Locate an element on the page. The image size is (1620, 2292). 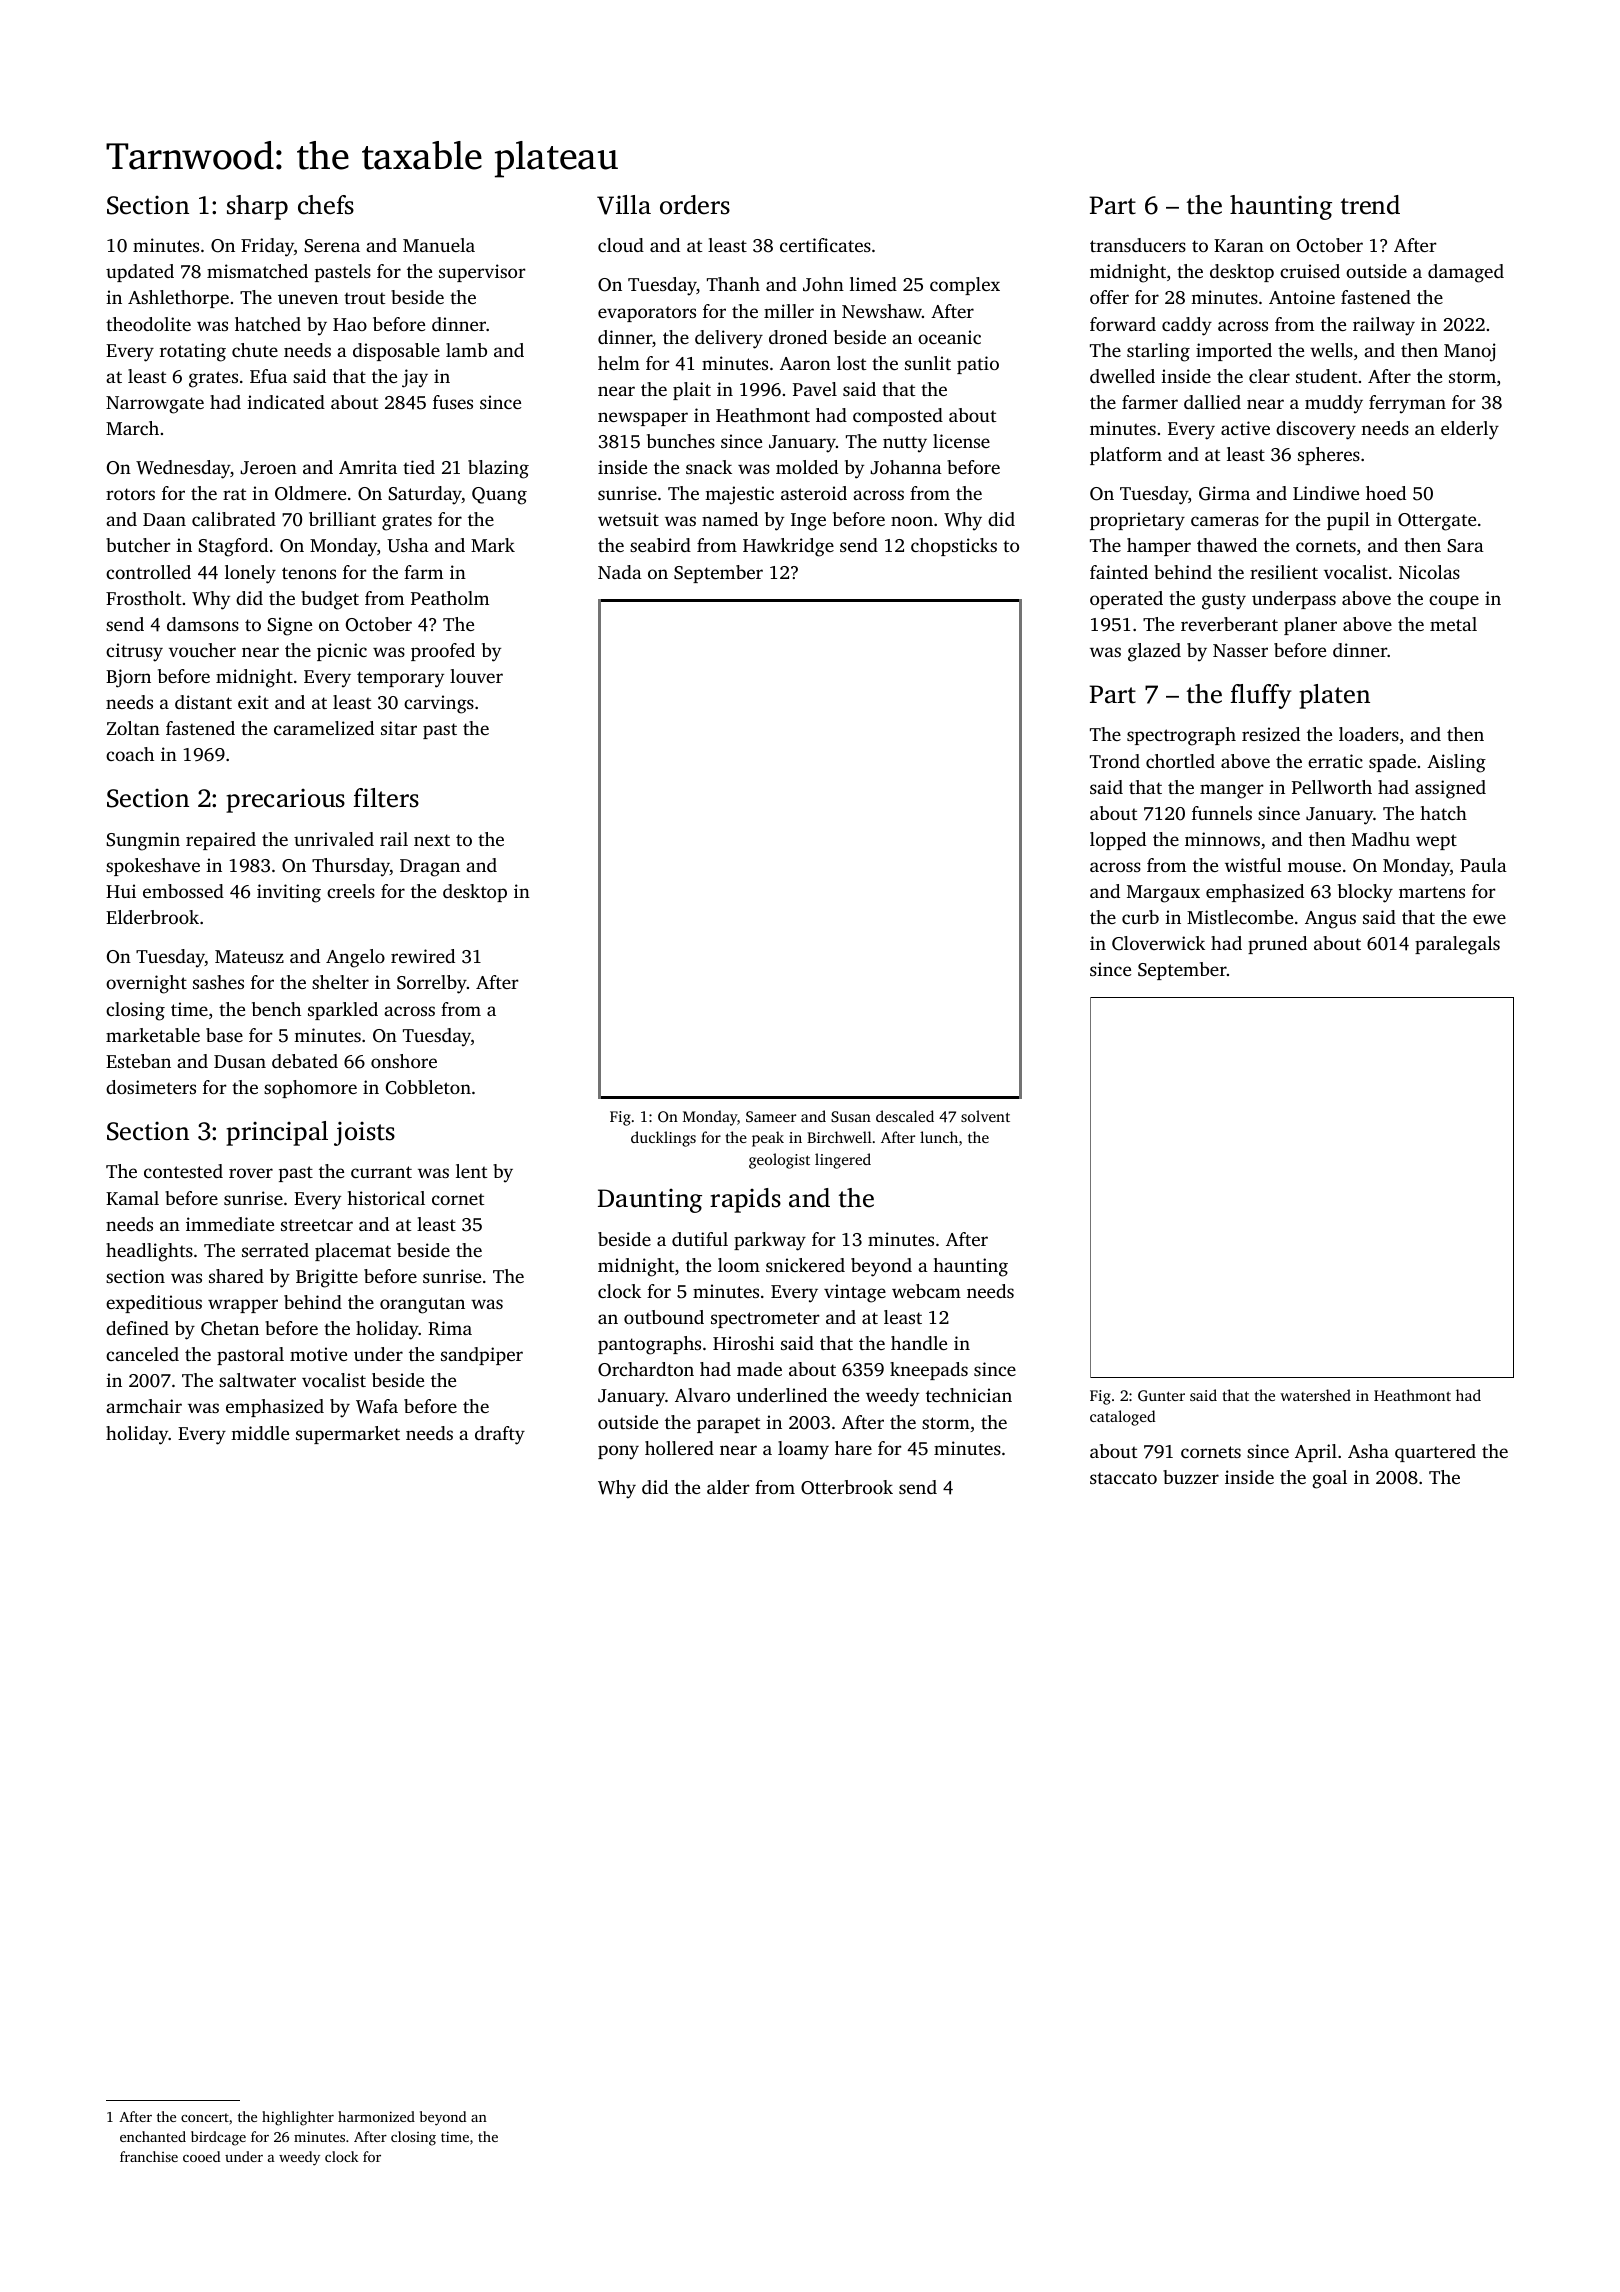
middle is located at coordinates (260, 1433).
